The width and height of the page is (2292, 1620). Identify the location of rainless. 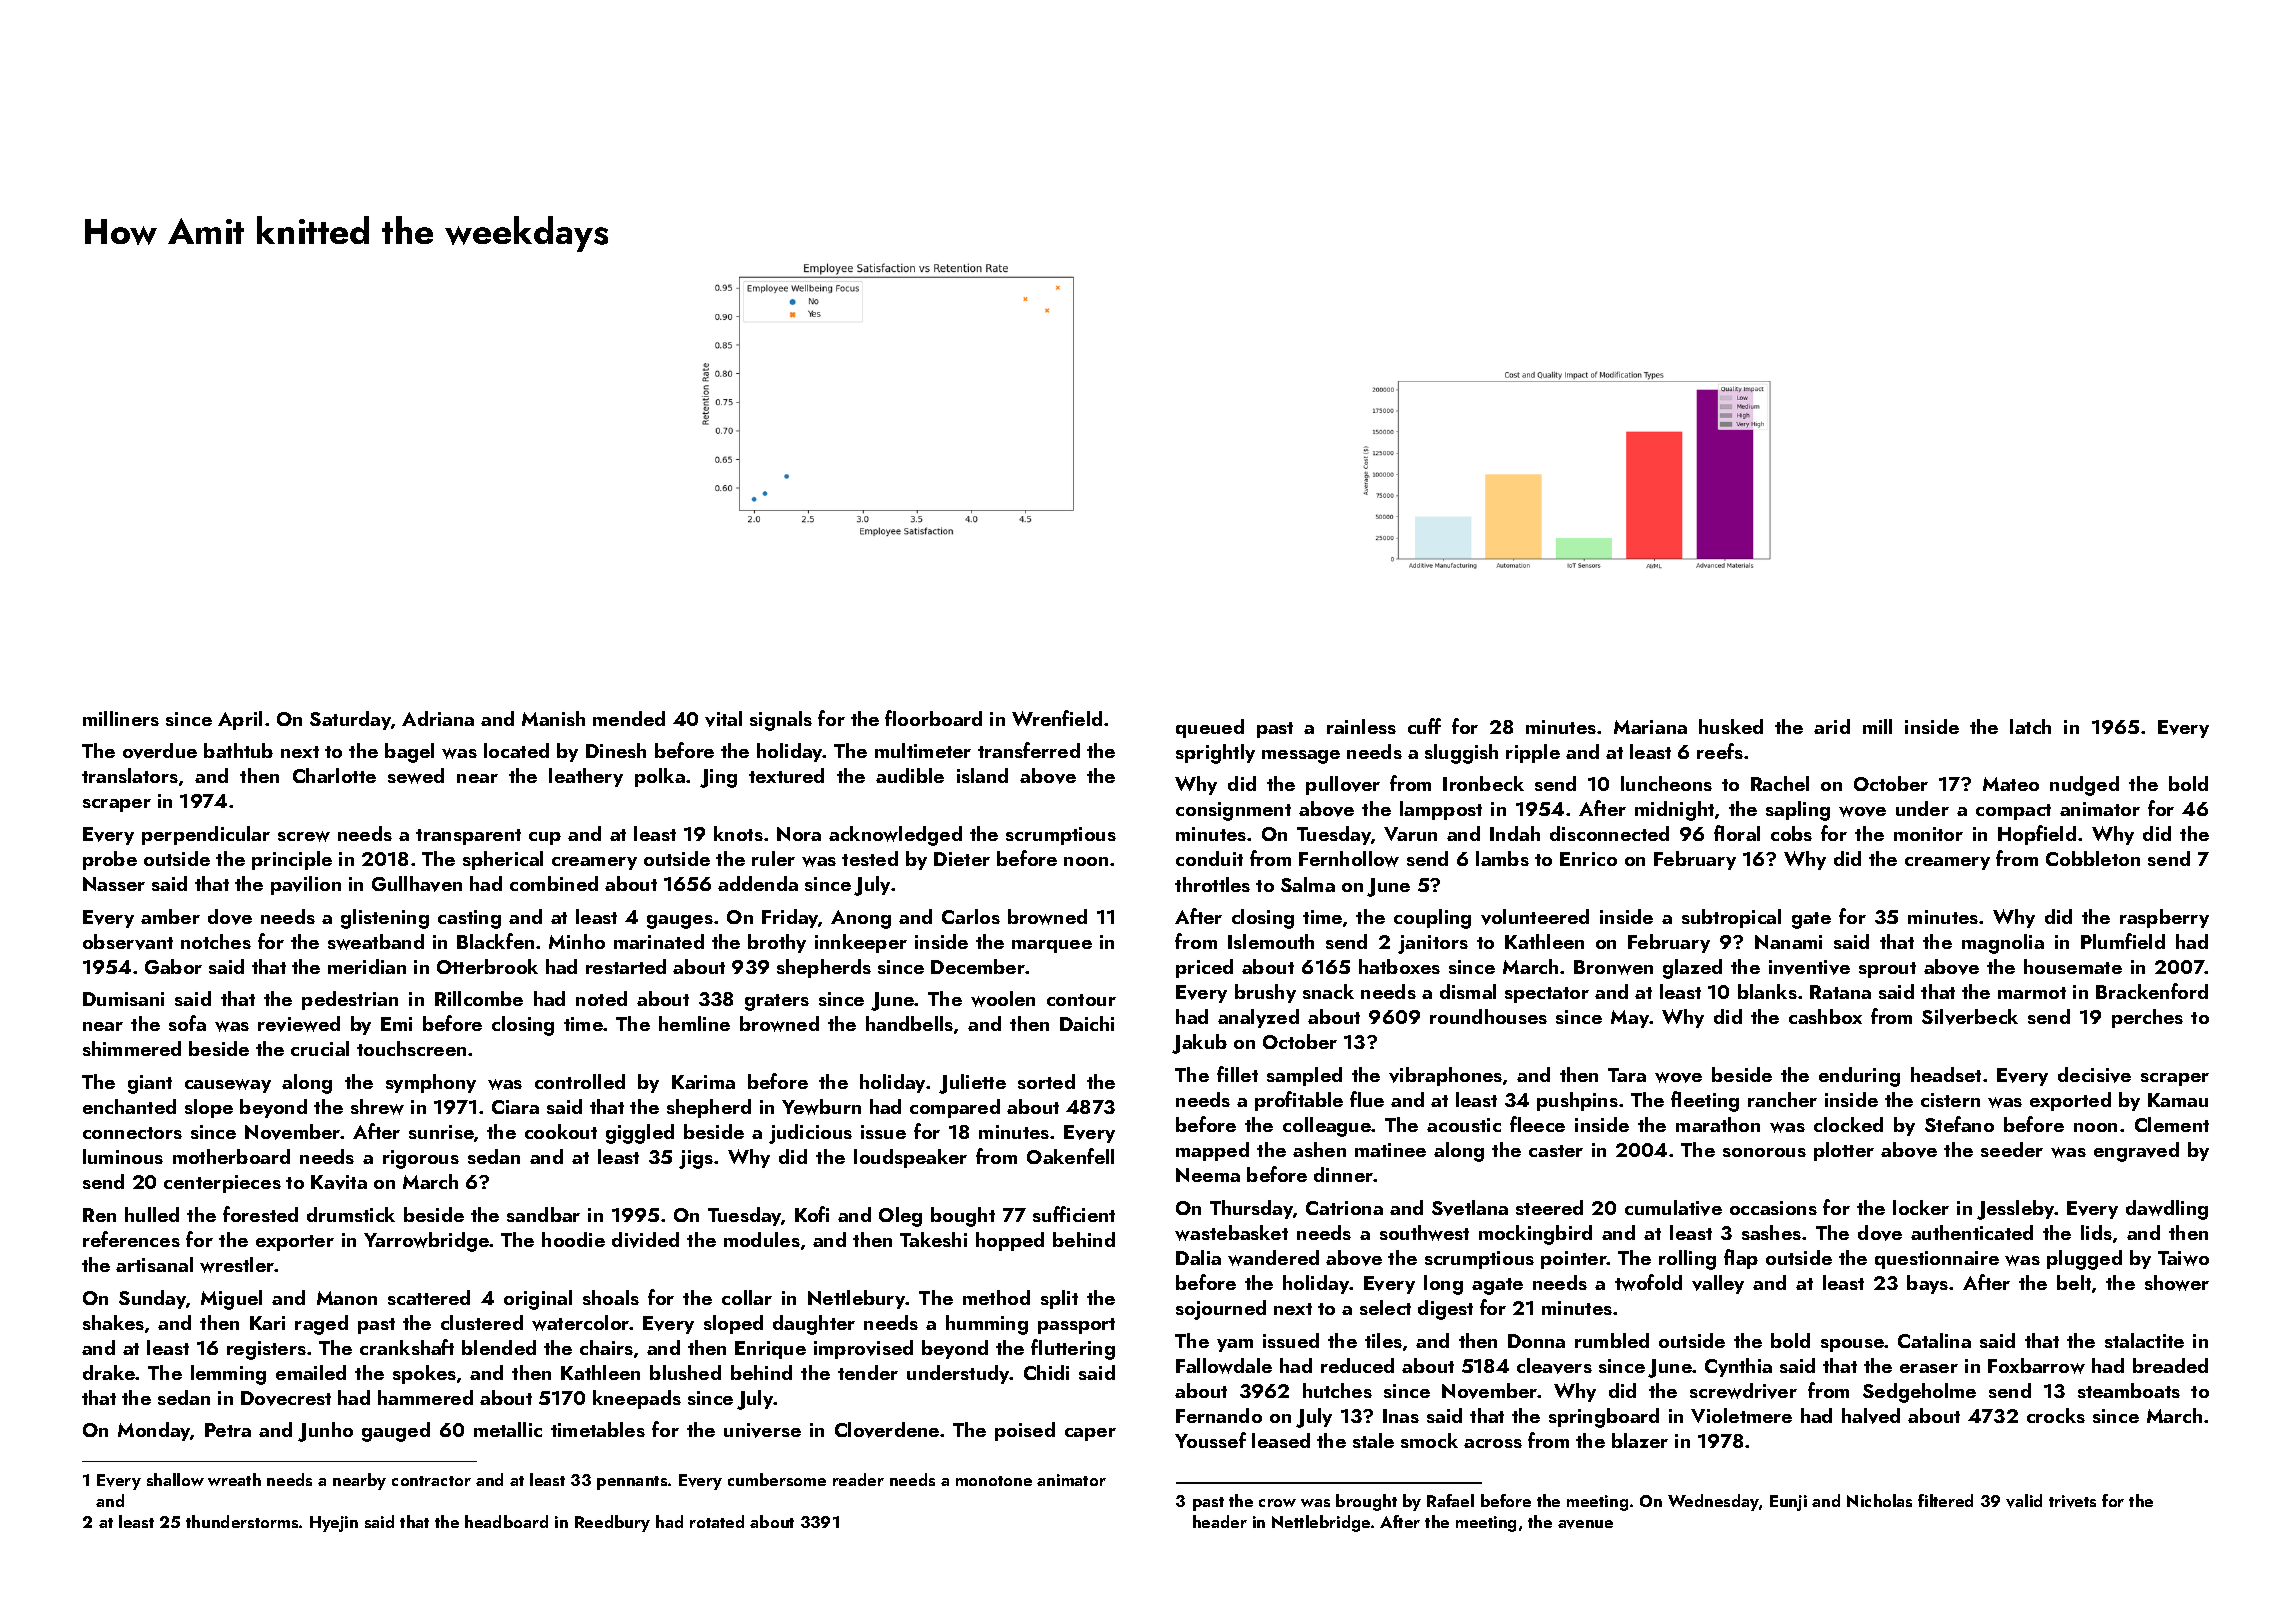
(1361, 726).
